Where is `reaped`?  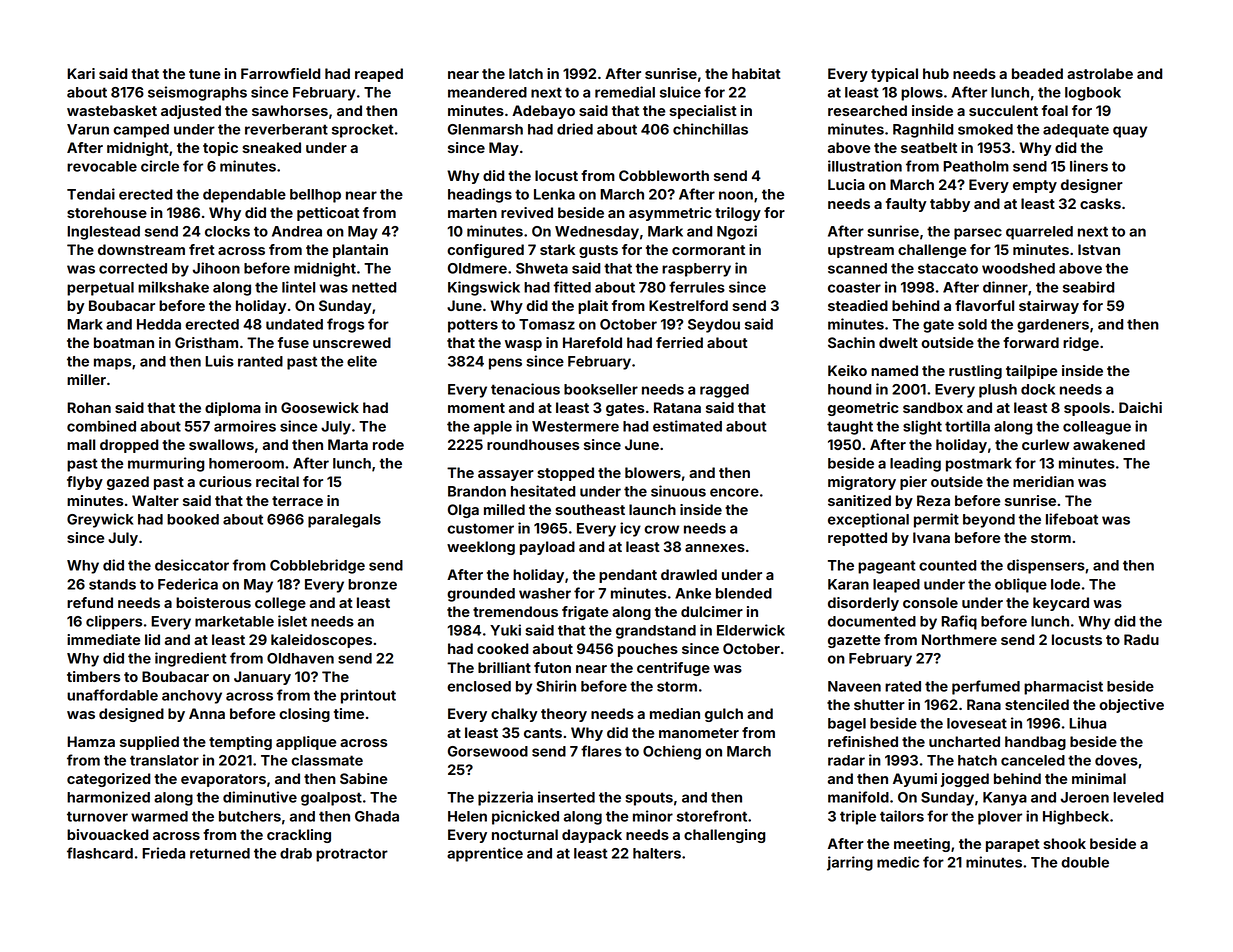
reaped is located at coordinates (379, 75).
